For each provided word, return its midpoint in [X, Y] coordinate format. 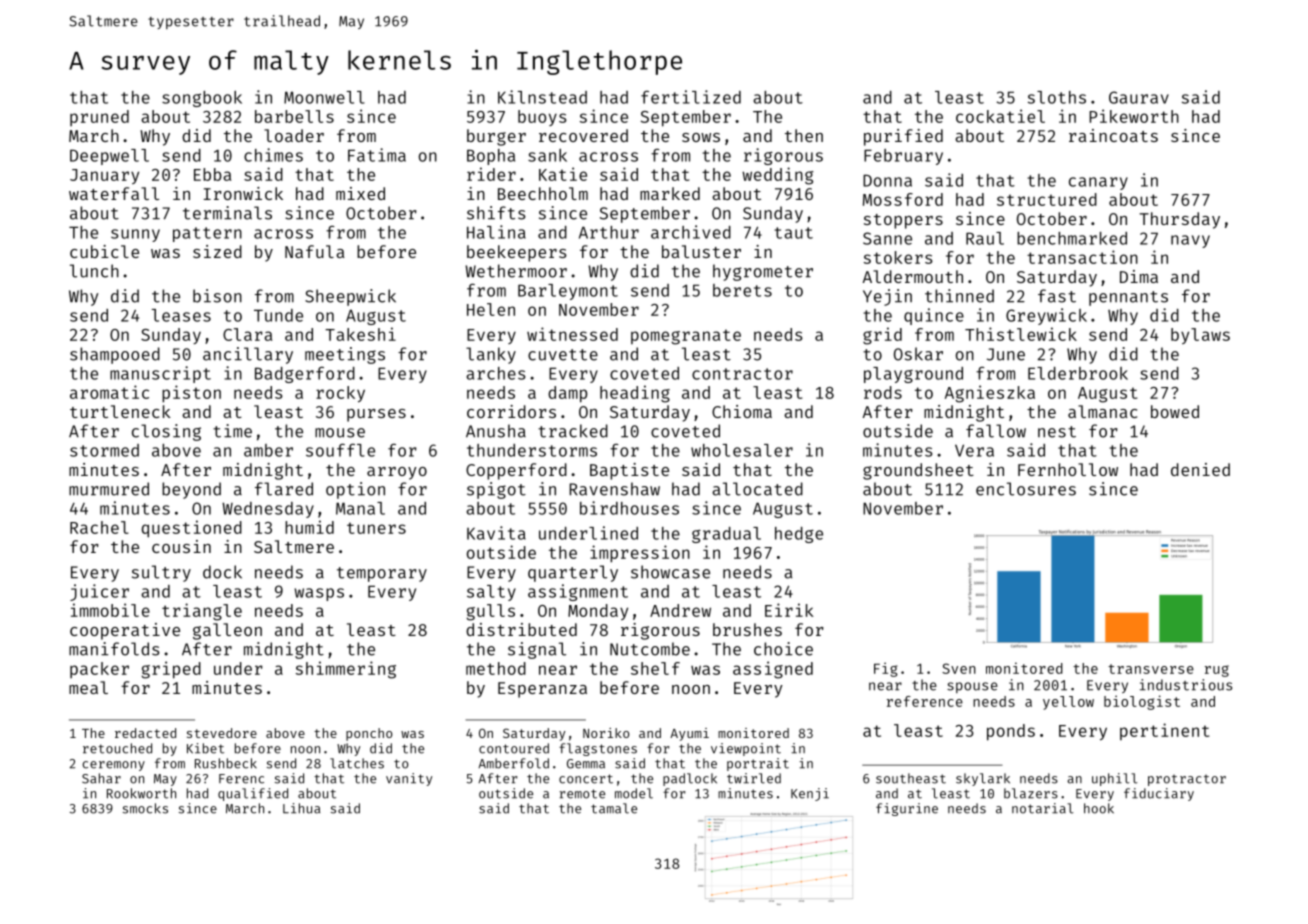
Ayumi [689, 734]
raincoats [1113, 135]
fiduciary [1159, 794]
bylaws [1200, 336]
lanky [491, 355]
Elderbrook [1078, 373]
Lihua [301, 808]
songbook [202, 99]
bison [217, 296]
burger [496, 137]
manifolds [114, 649]
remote [582, 794]
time [232, 431]
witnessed [572, 334]
